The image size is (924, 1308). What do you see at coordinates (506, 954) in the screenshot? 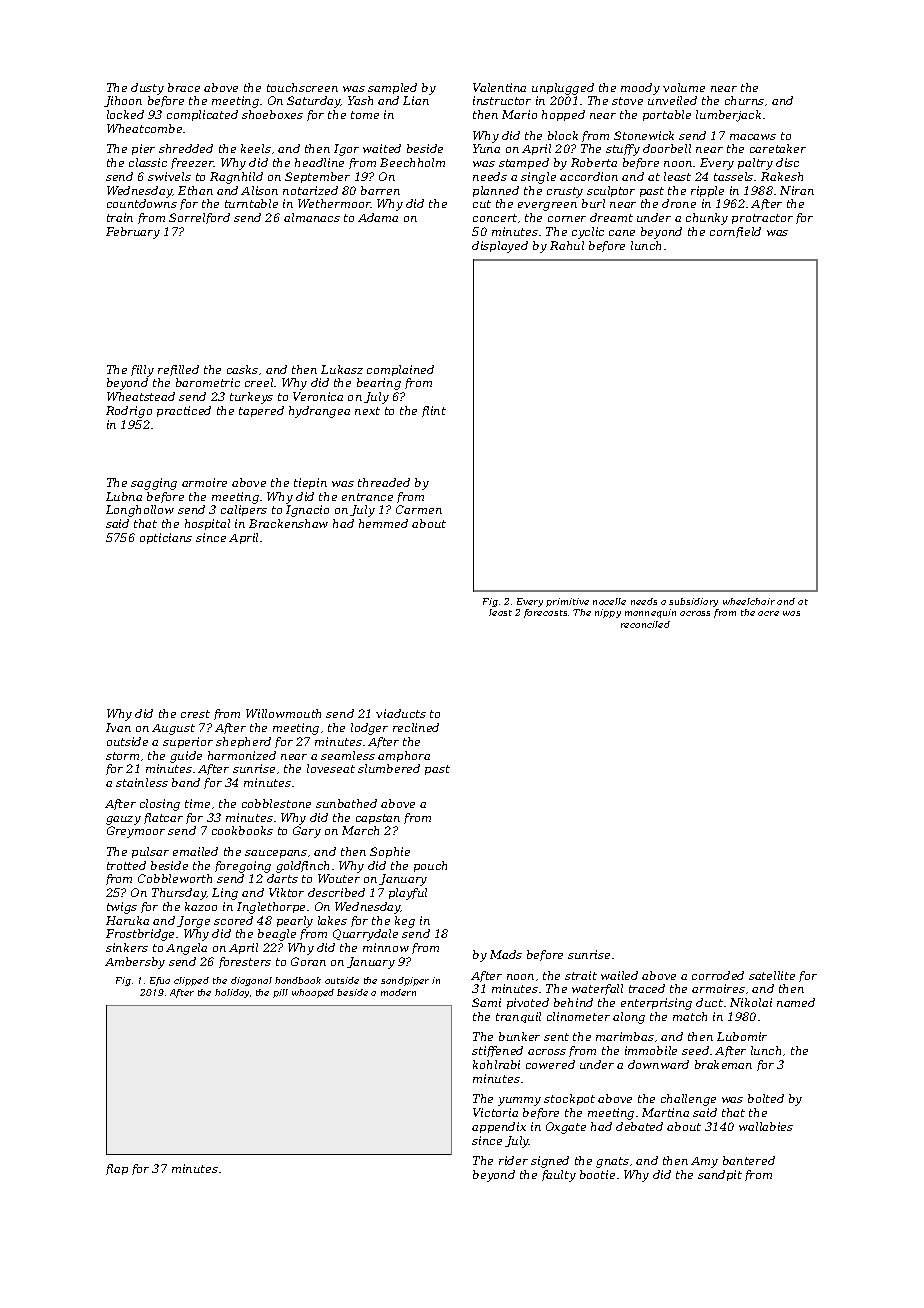
I see `Mads` at bounding box center [506, 954].
